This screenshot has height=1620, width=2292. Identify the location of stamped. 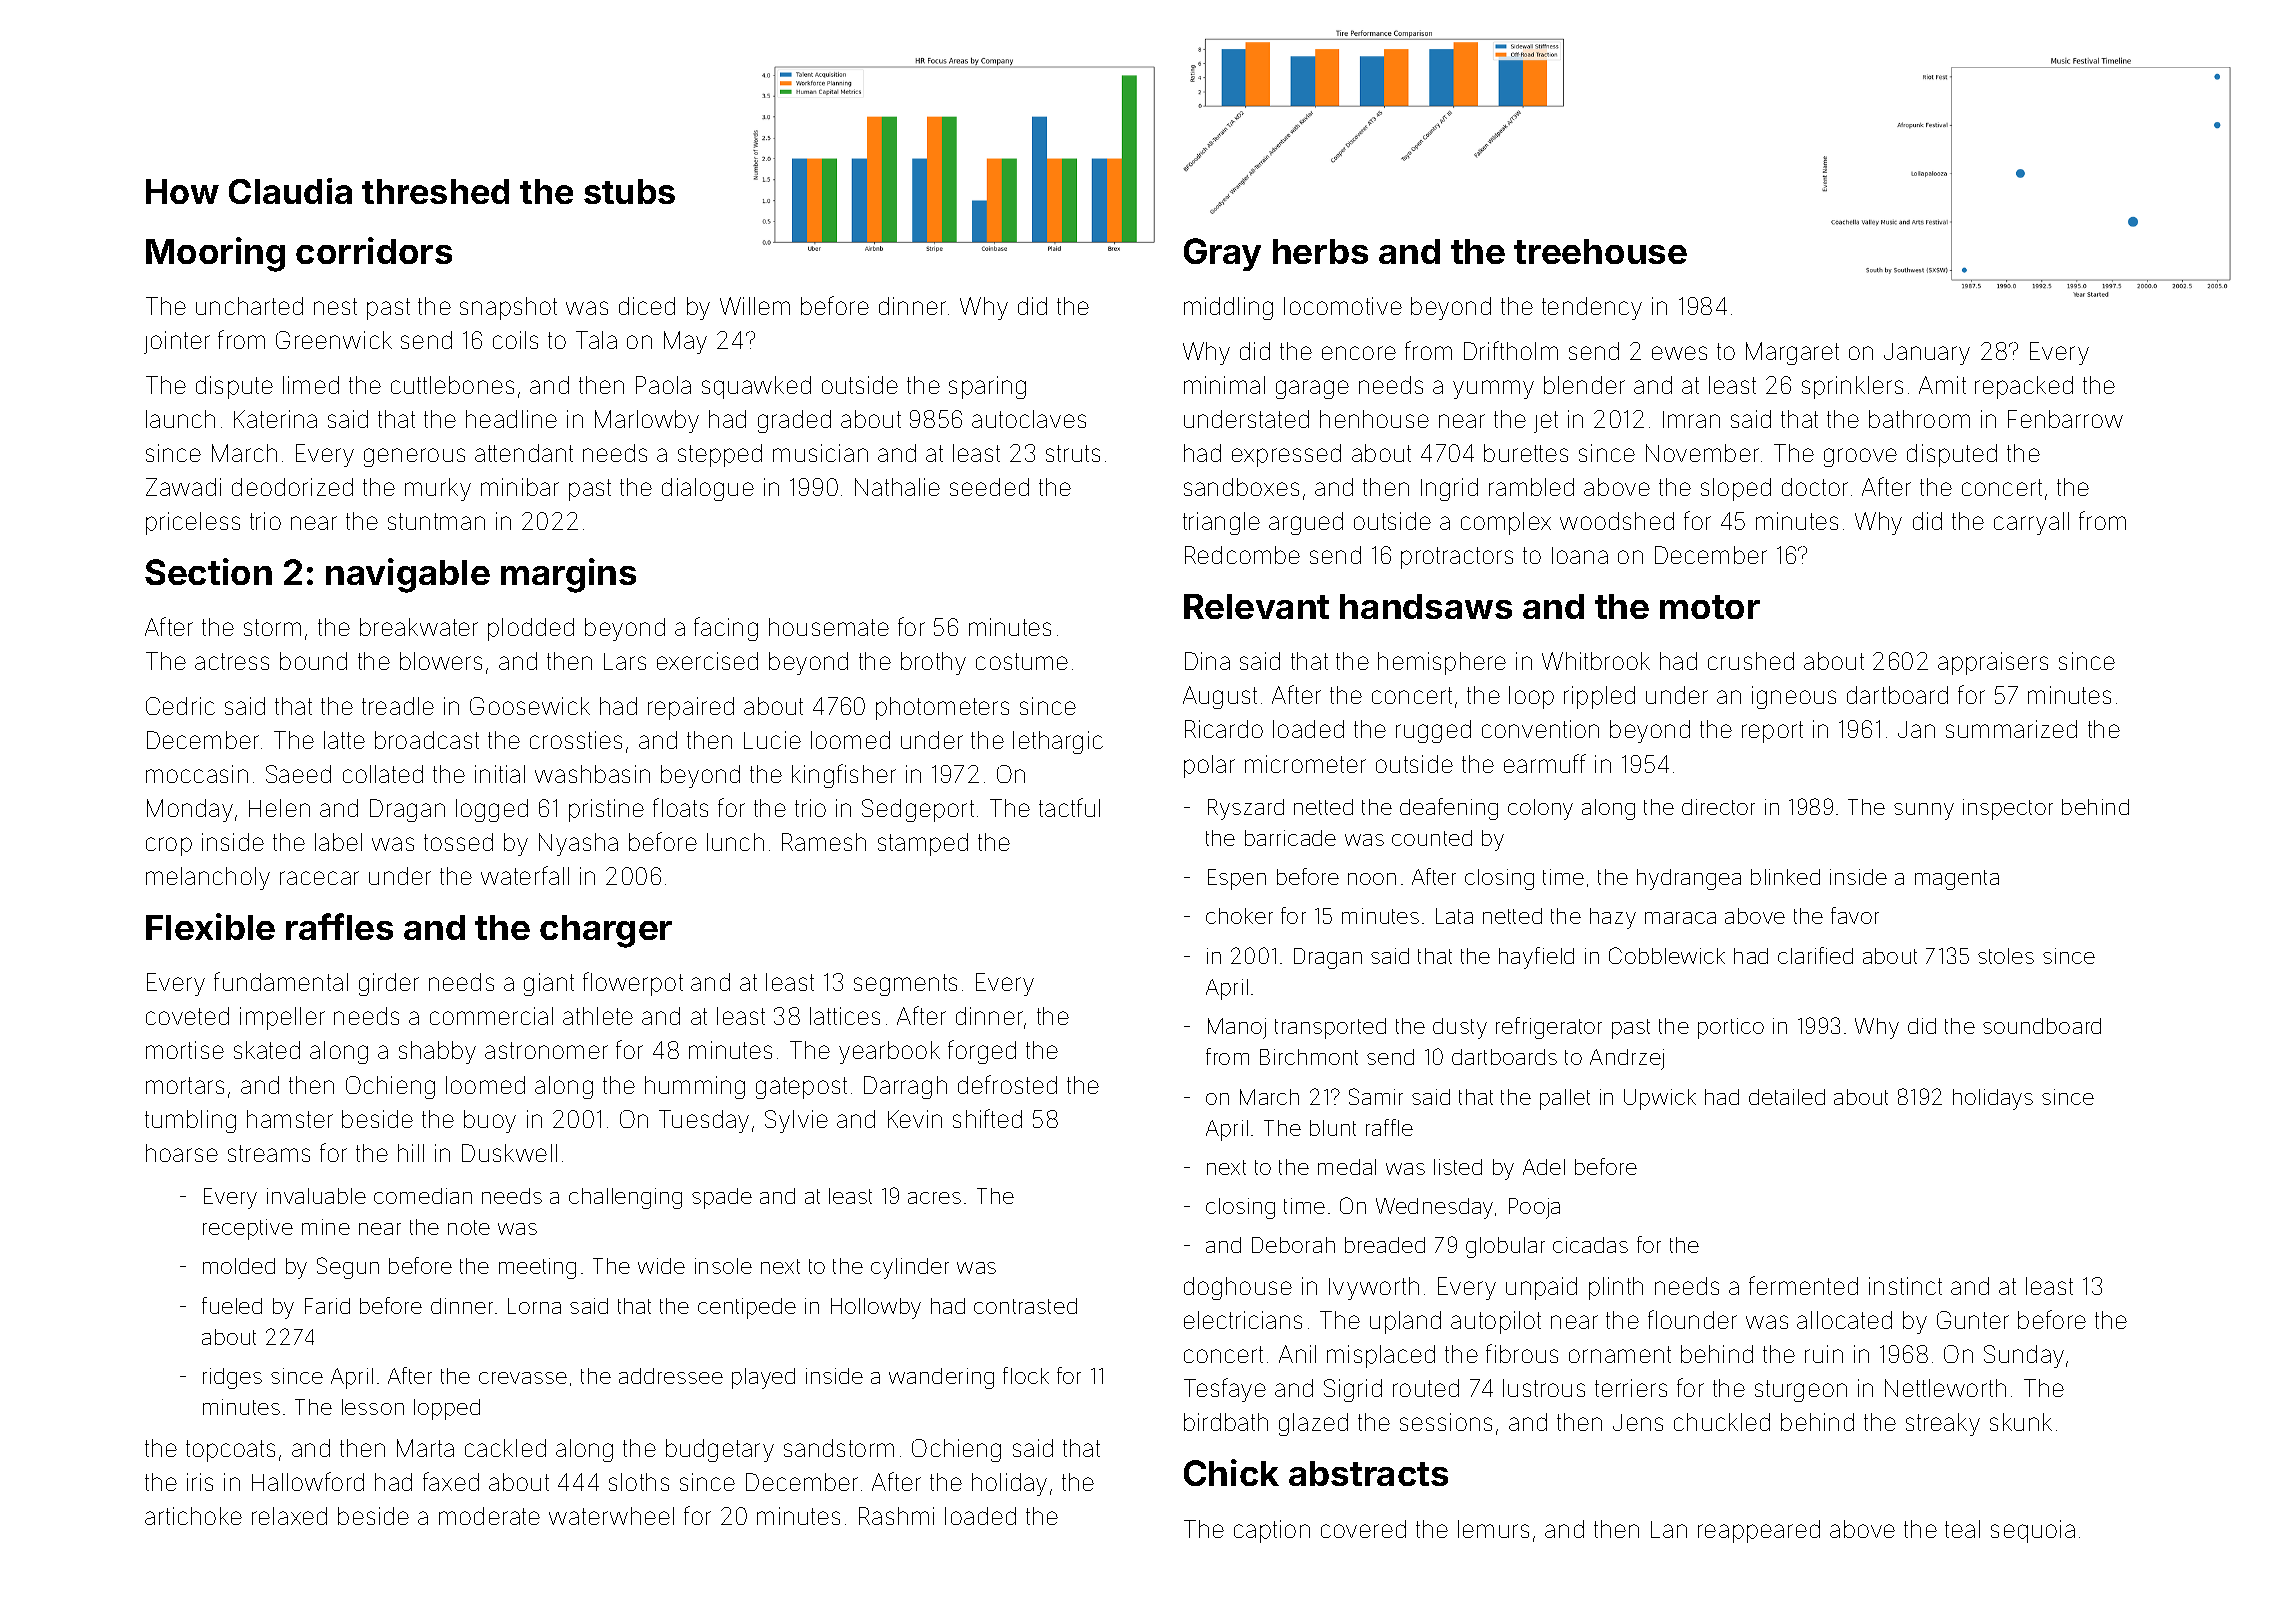
(923, 844).
